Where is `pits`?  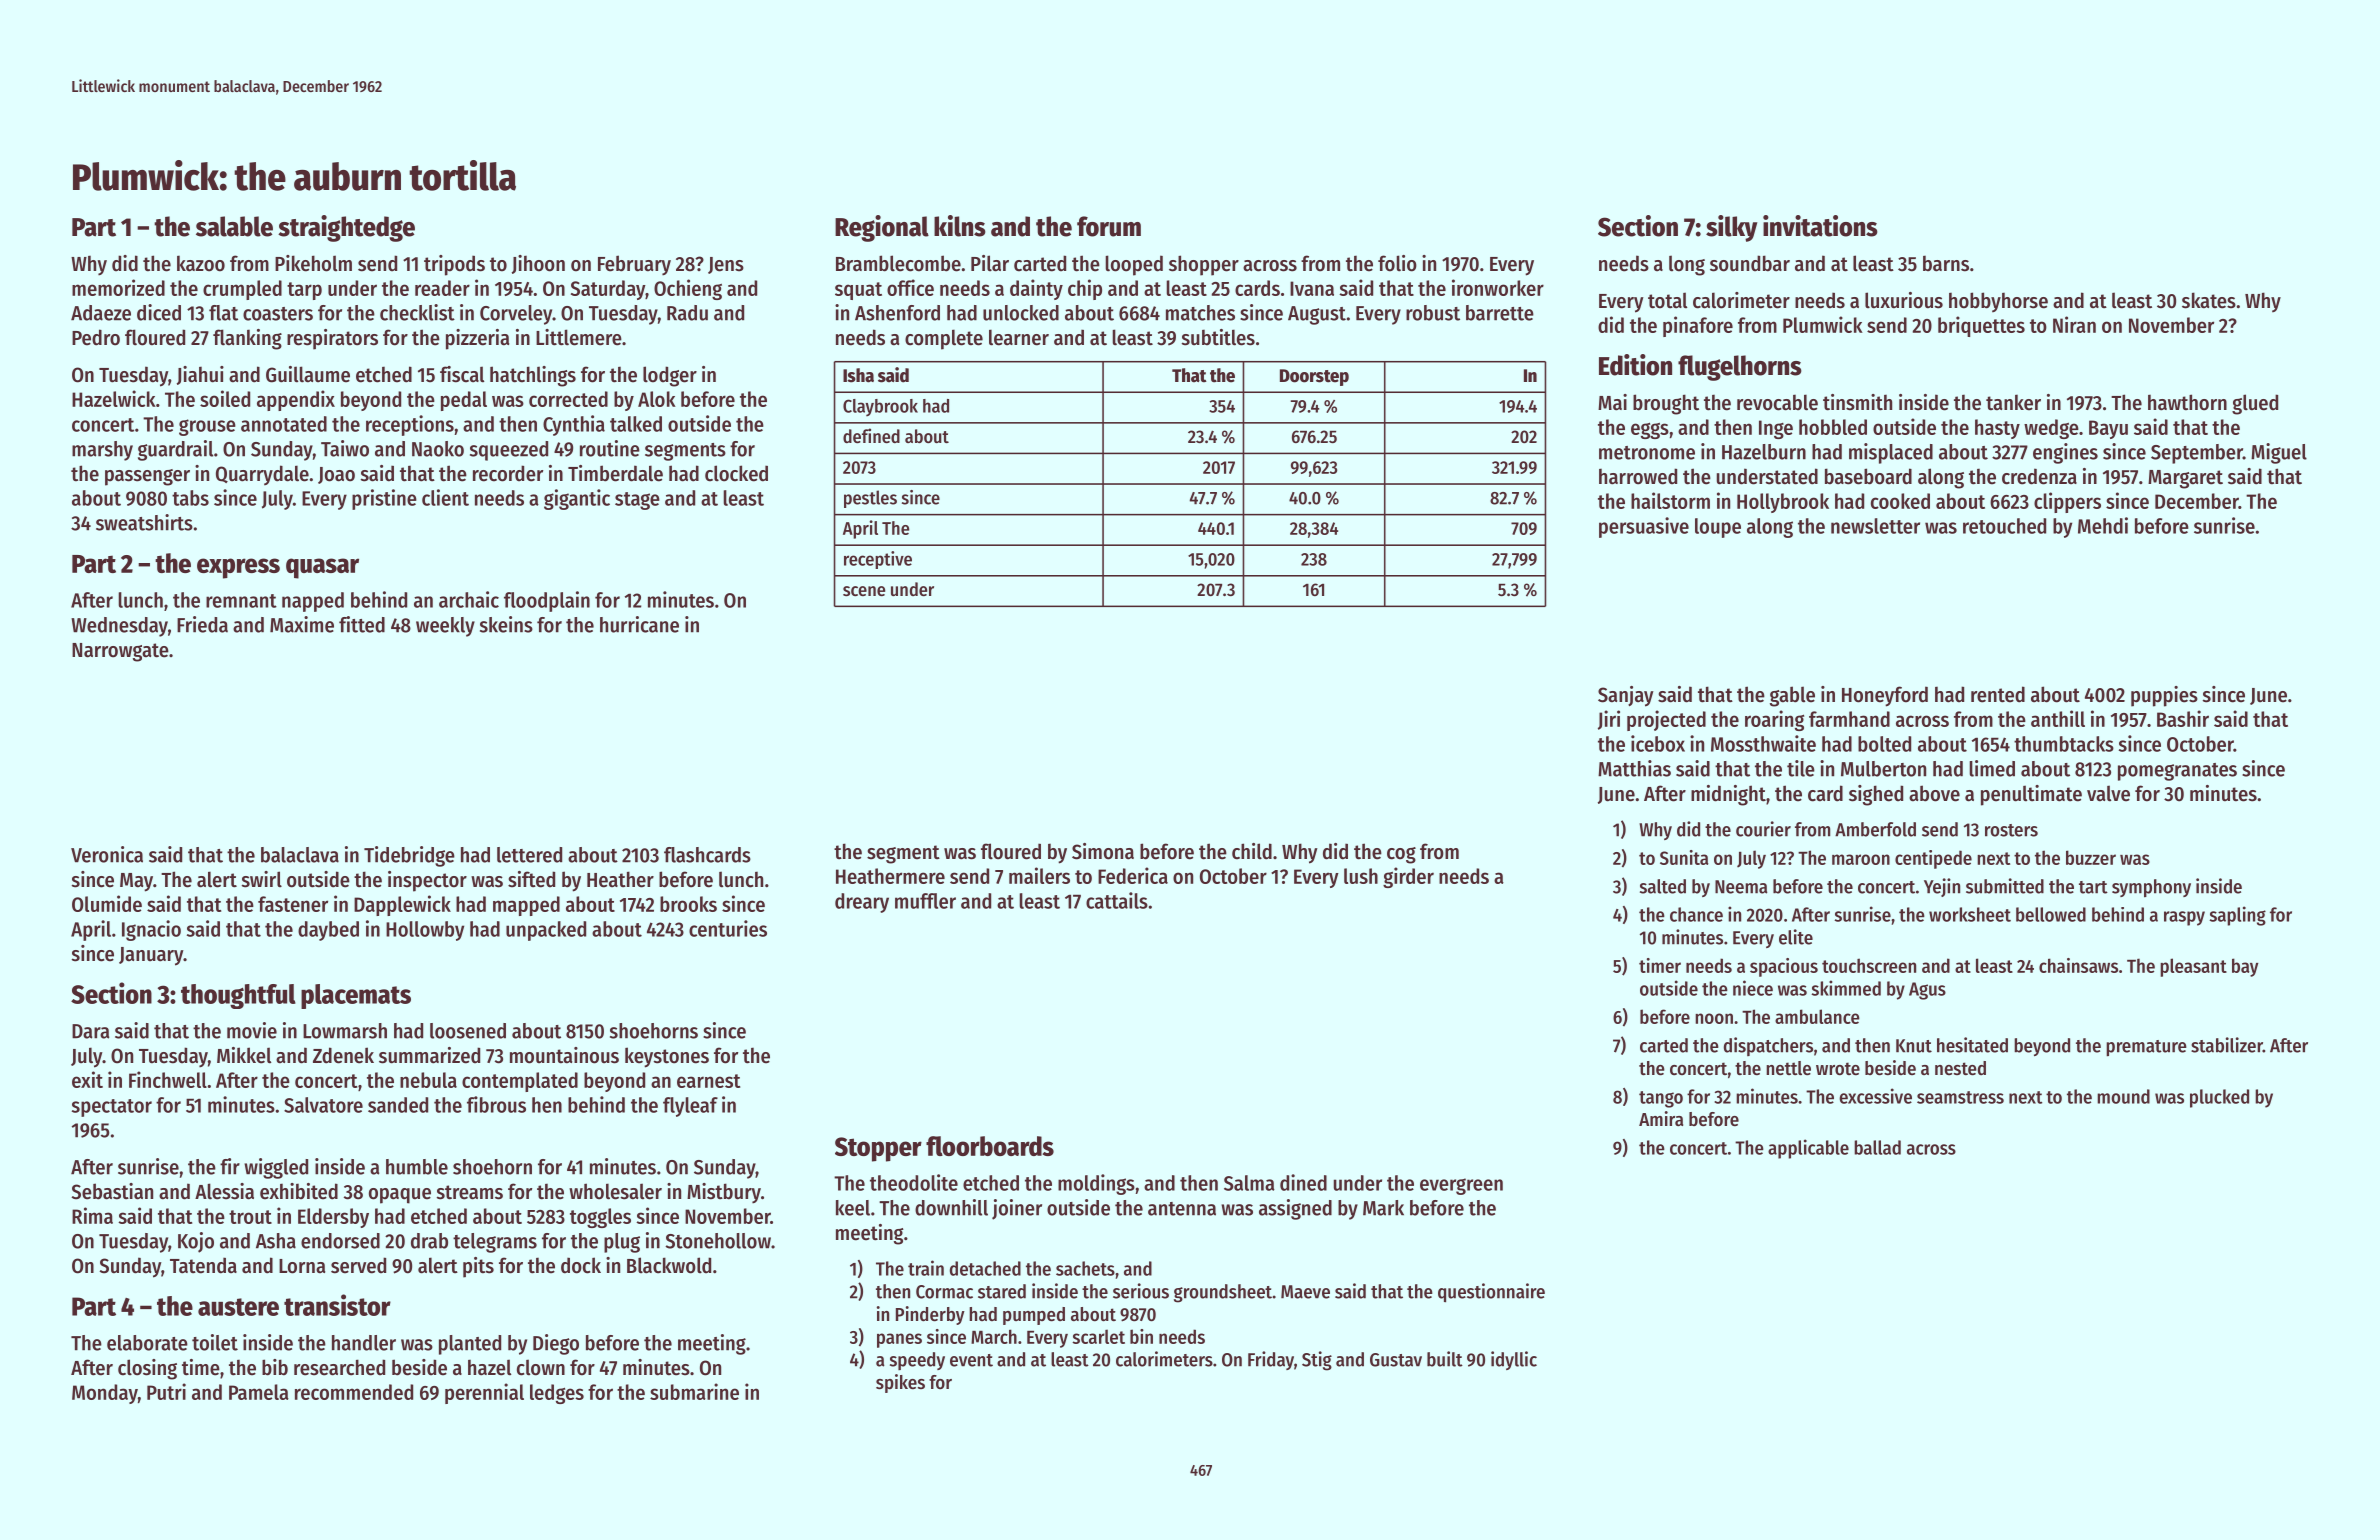
pits is located at coordinates (478, 1267).
